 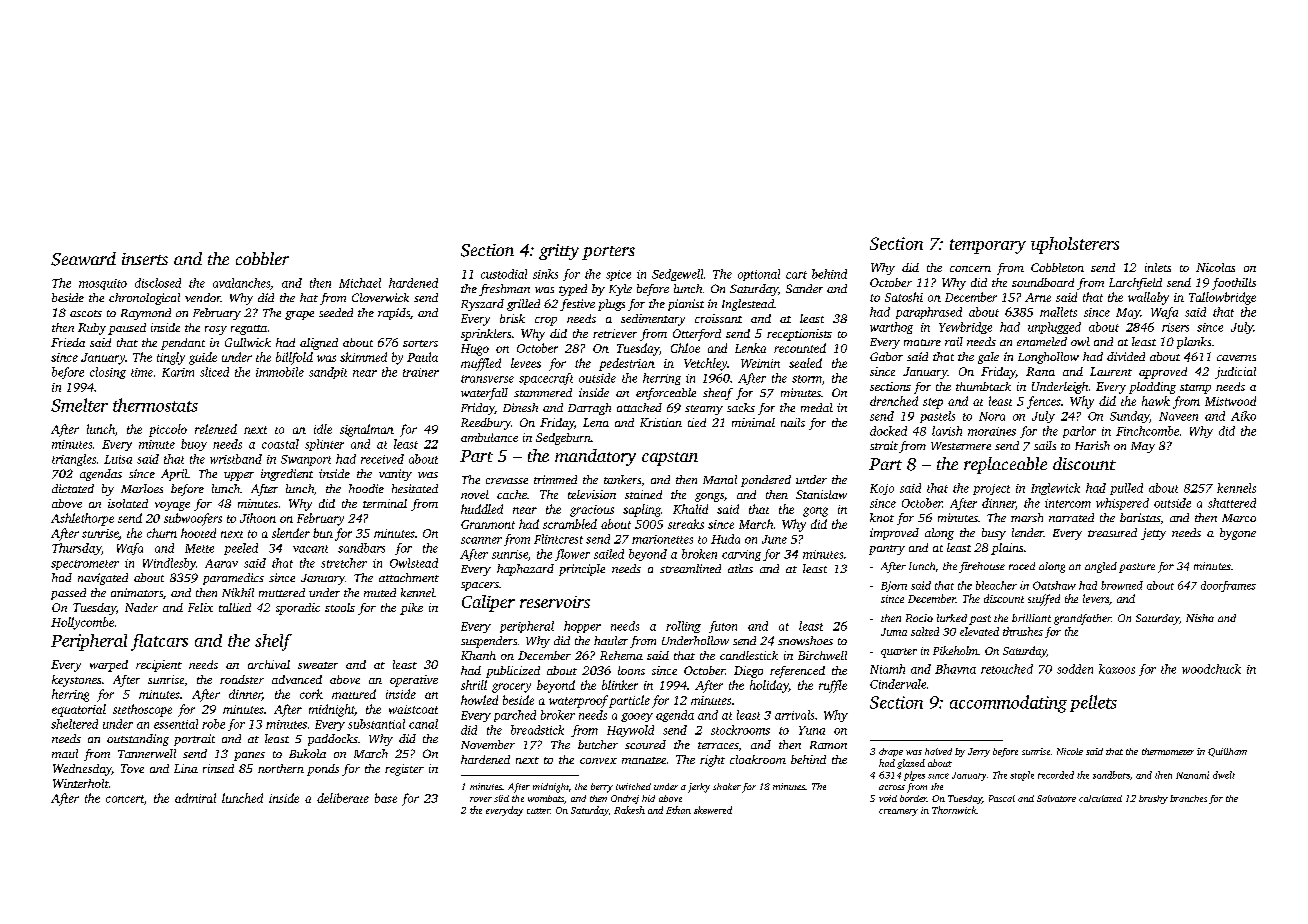 What do you see at coordinates (697, 422) in the screenshot?
I see `tied` at bounding box center [697, 422].
